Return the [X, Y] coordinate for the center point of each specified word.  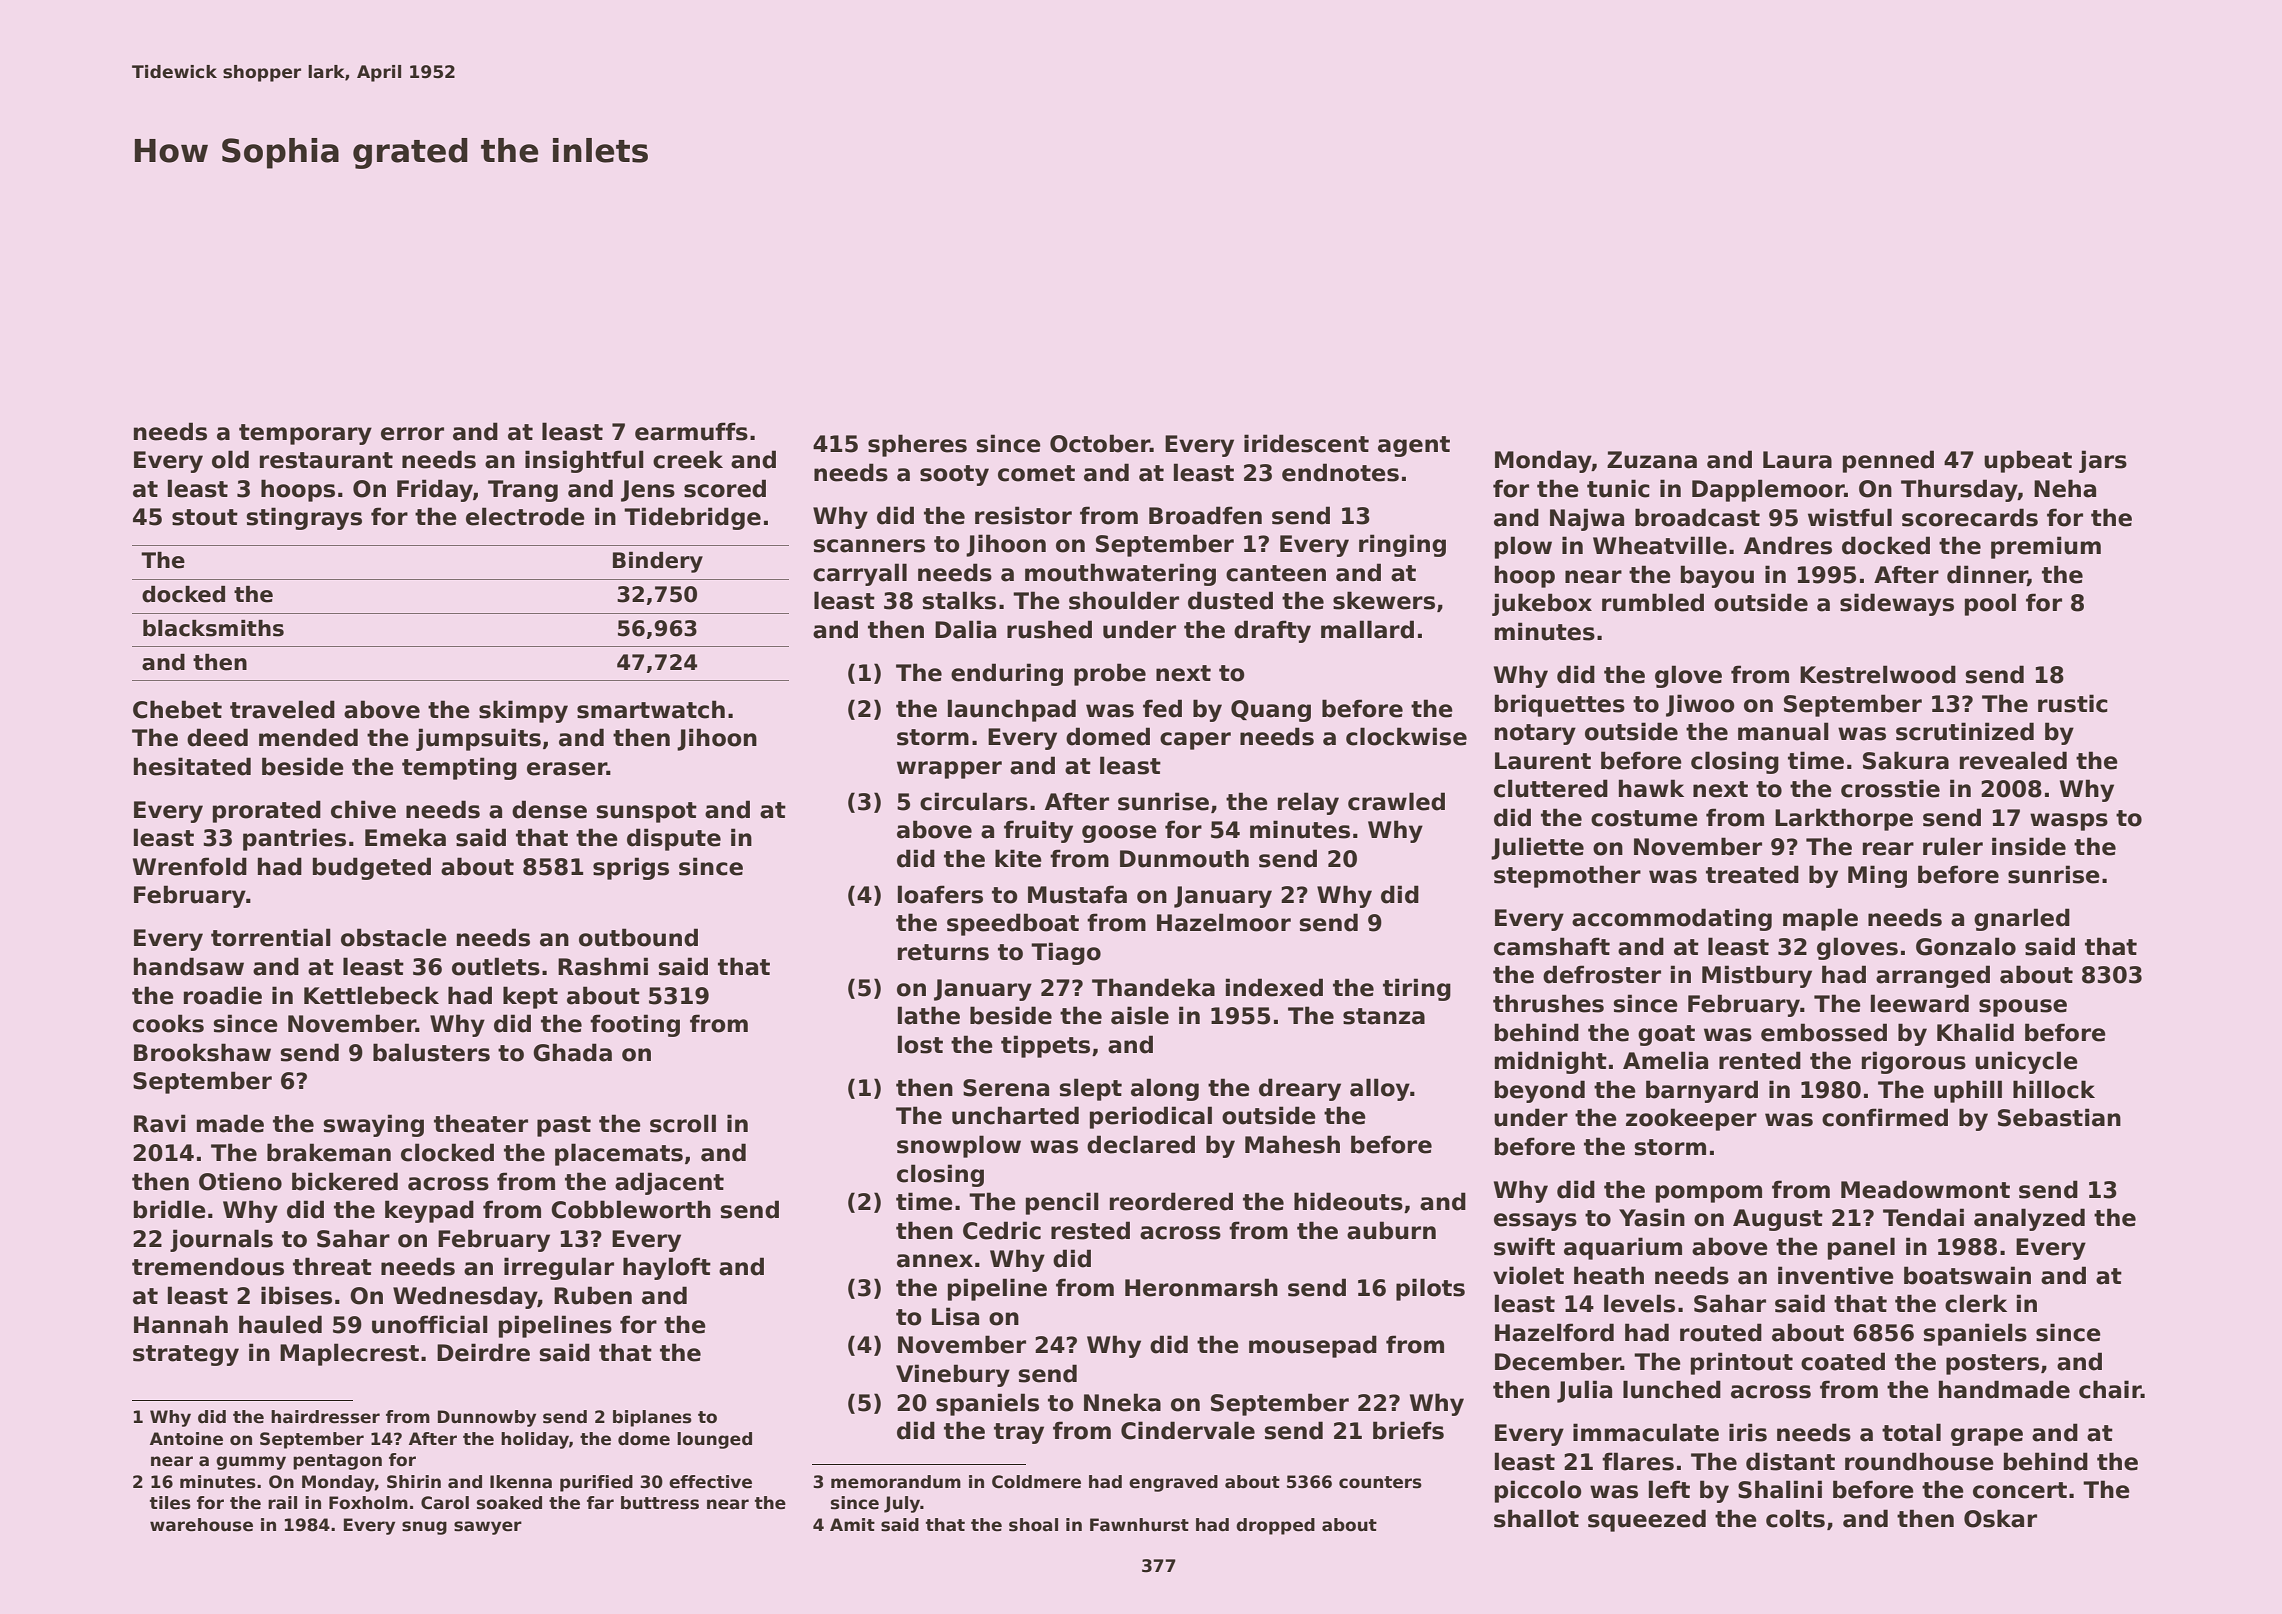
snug [424, 1528]
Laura [1797, 460]
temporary [305, 434]
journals [221, 1240]
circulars [974, 801]
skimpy [523, 711]
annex [935, 1261]
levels [1639, 1303]
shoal [1033, 1525]
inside [2029, 846]
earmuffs [691, 431]
